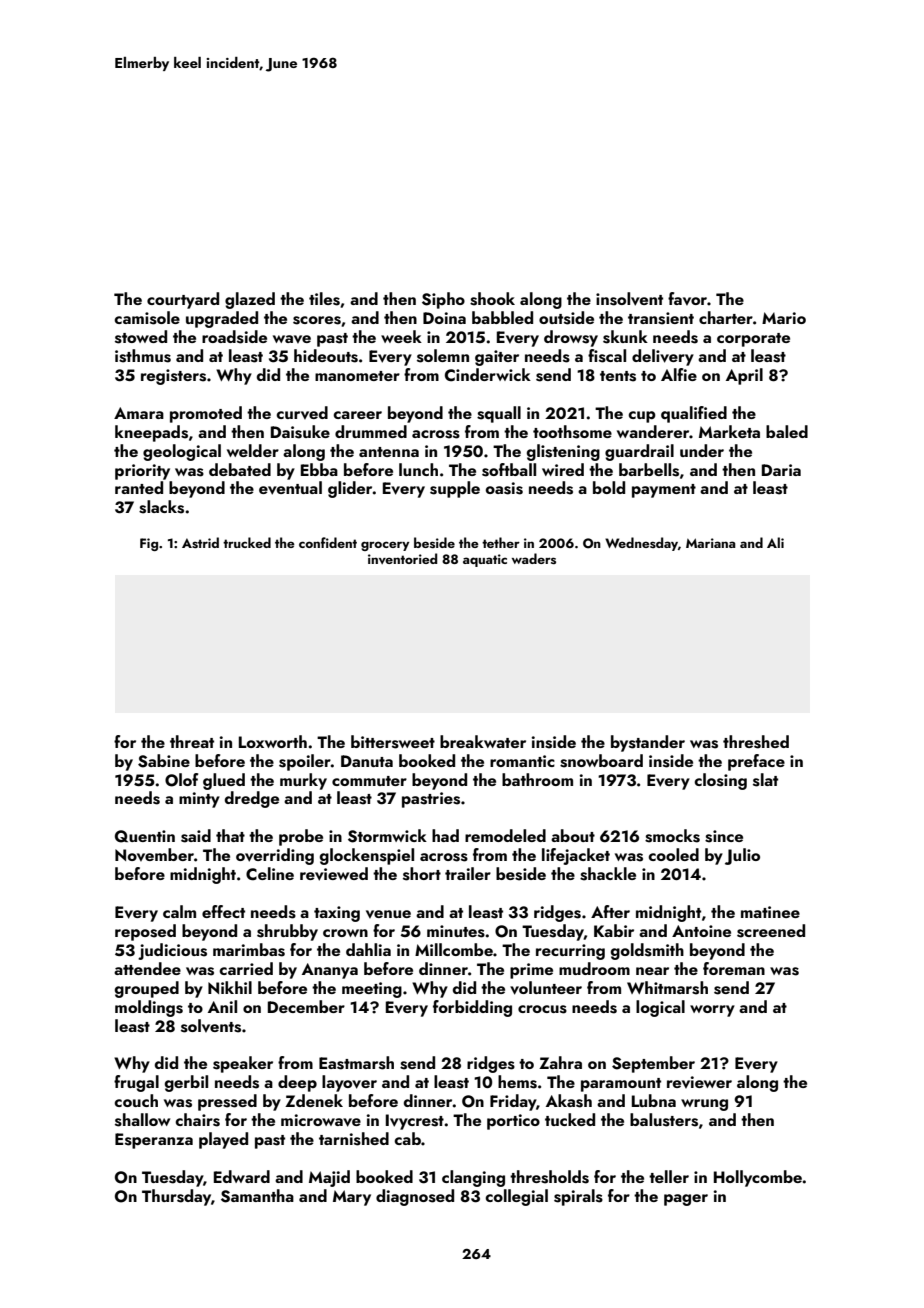 The width and height of the document is (924, 1308). I want to click on confident, so click(328, 542).
